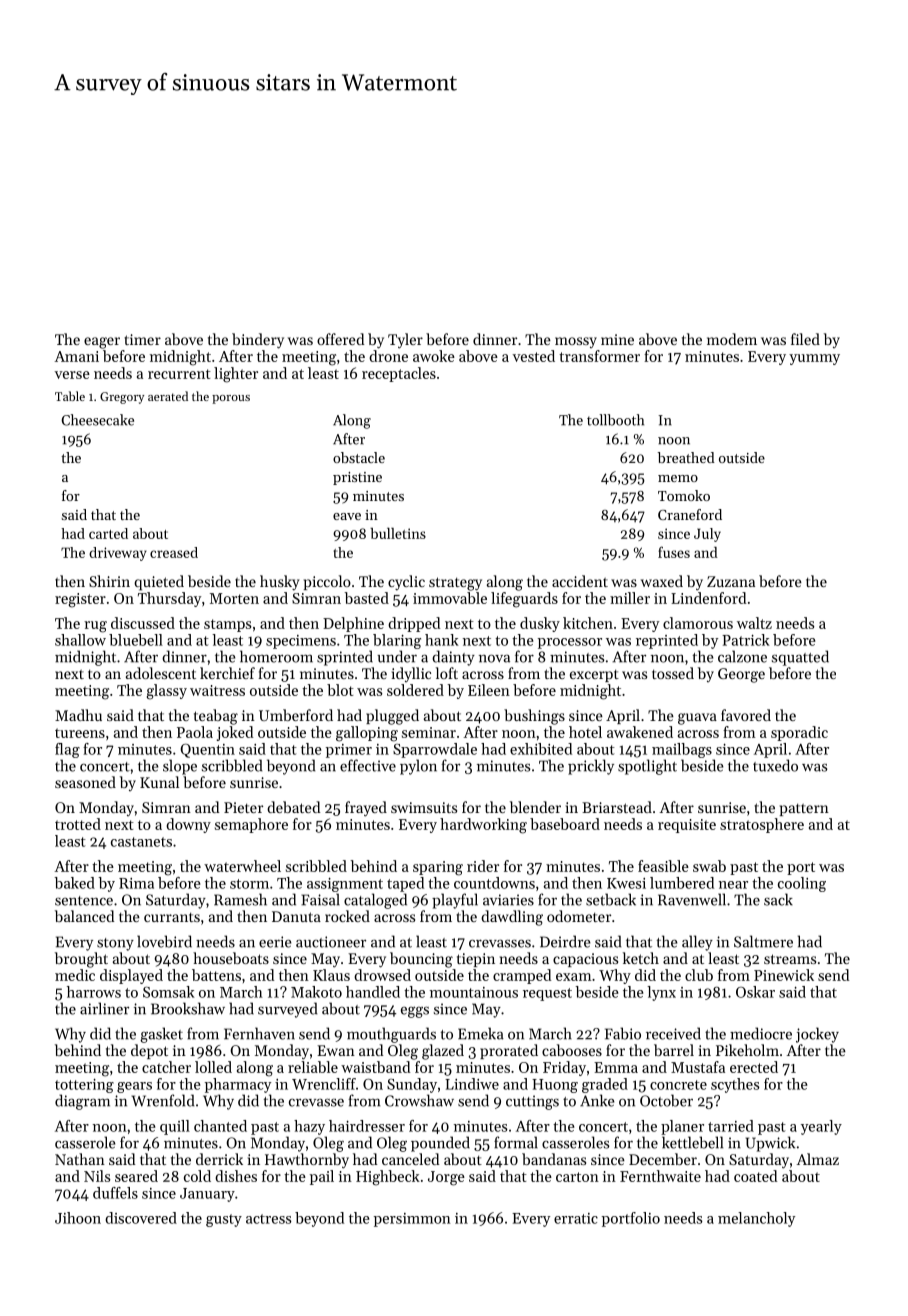 The width and height of the screenshot is (908, 1316). Describe the element at coordinates (778, 899) in the screenshot. I see `sack` at that location.
